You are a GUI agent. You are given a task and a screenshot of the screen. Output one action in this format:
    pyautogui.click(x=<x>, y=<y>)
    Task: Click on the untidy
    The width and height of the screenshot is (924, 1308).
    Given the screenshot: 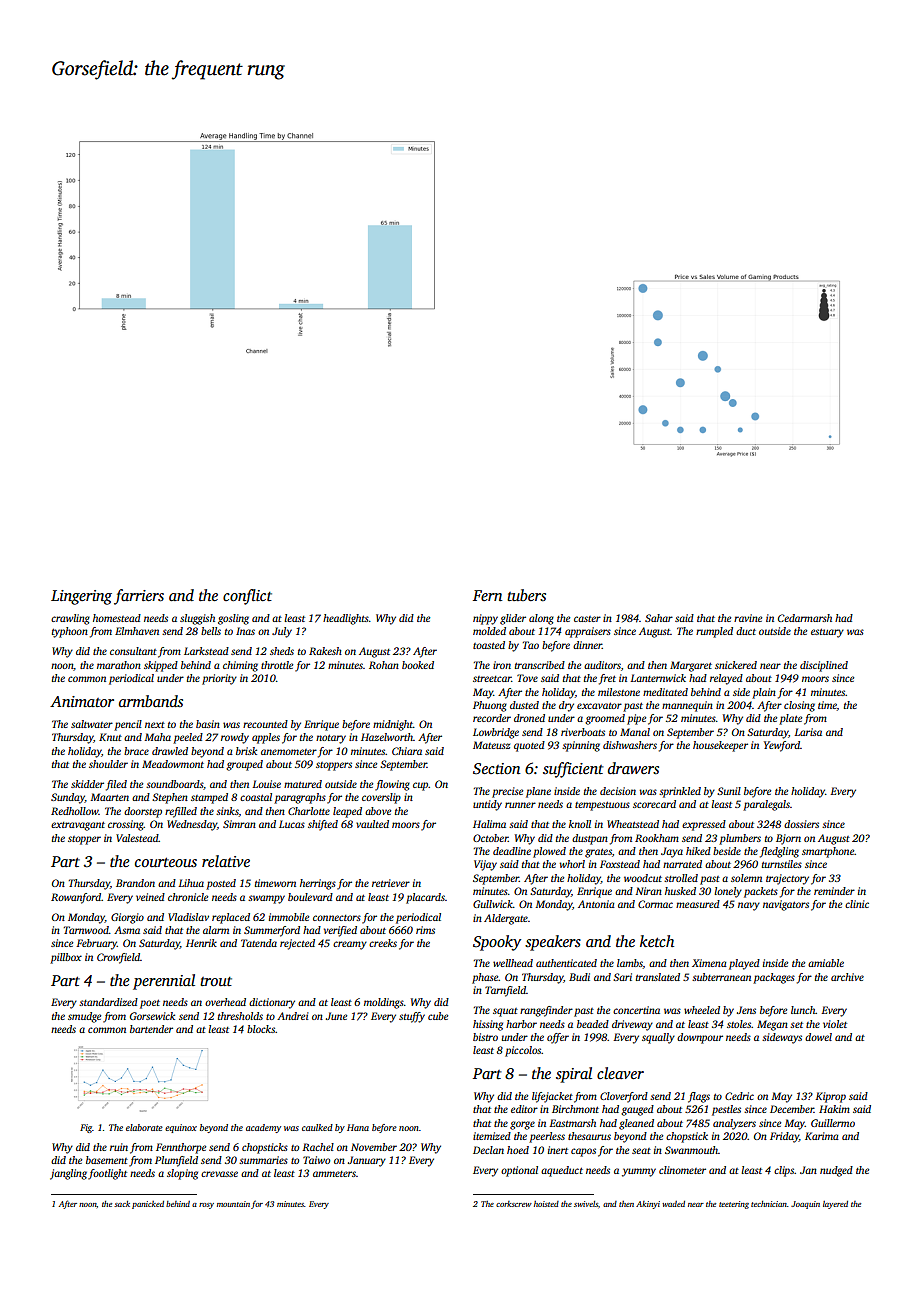 What is the action you would take?
    pyautogui.click(x=487, y=805)
